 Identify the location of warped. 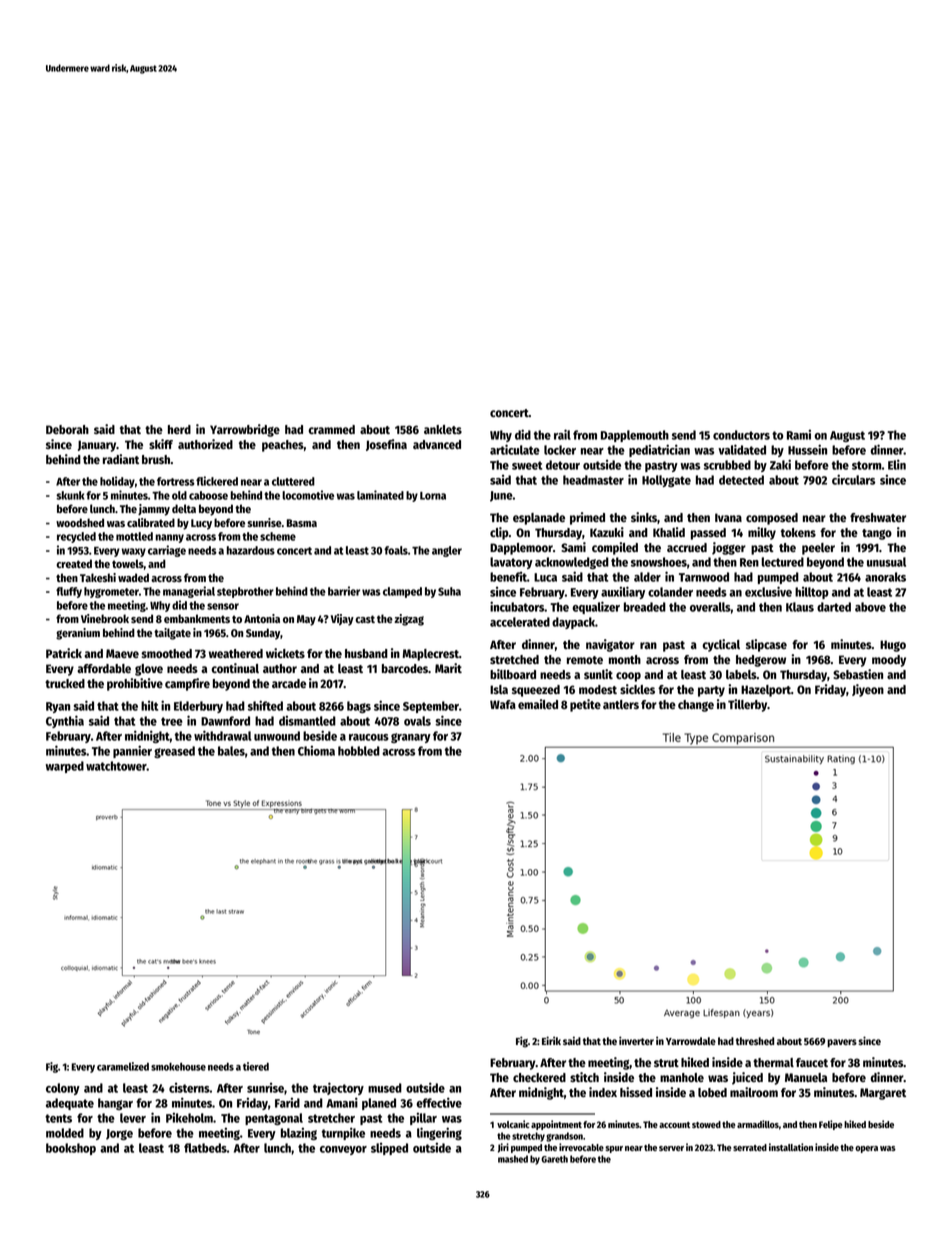
(65, 767).
